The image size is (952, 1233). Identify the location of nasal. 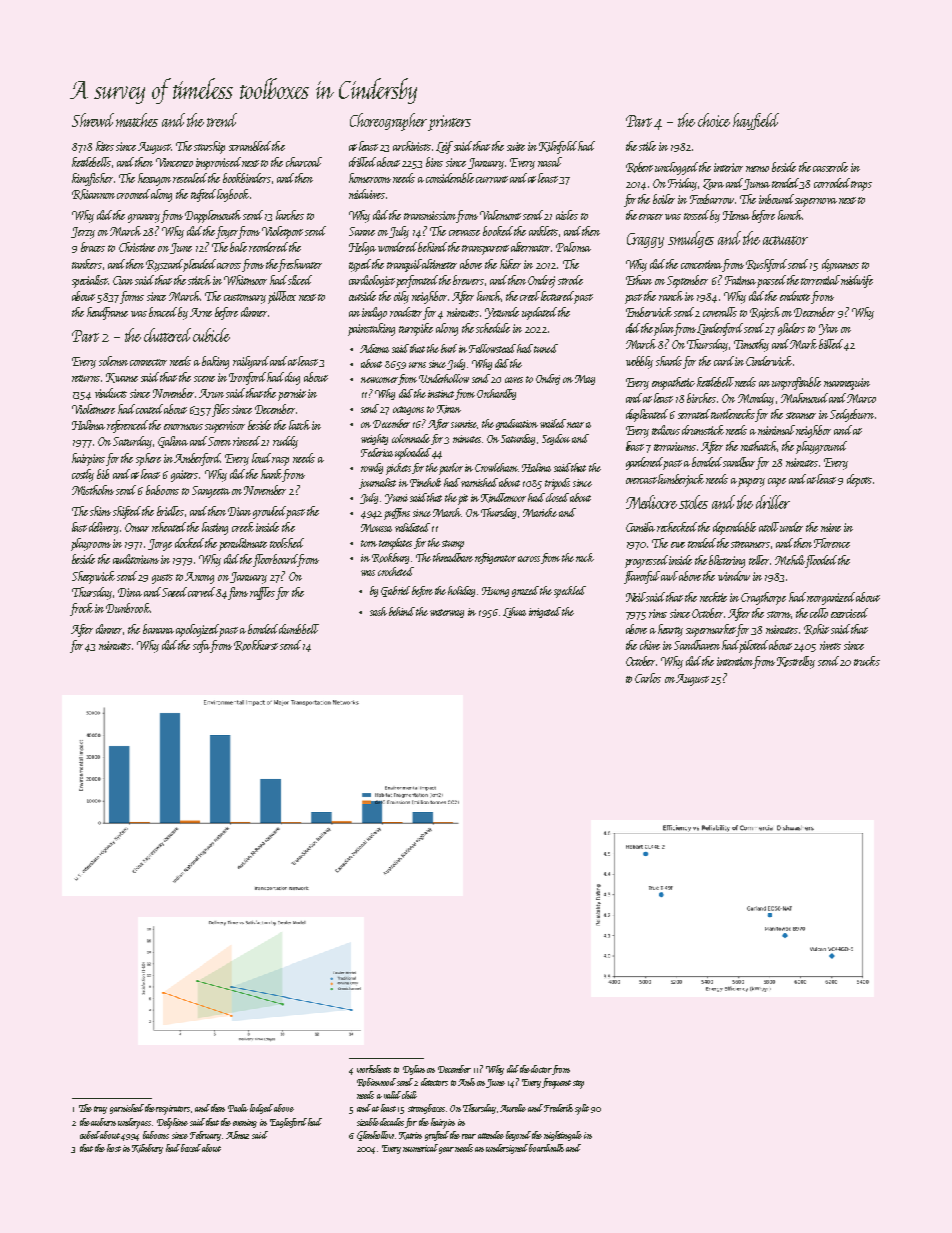
(550, 162).
